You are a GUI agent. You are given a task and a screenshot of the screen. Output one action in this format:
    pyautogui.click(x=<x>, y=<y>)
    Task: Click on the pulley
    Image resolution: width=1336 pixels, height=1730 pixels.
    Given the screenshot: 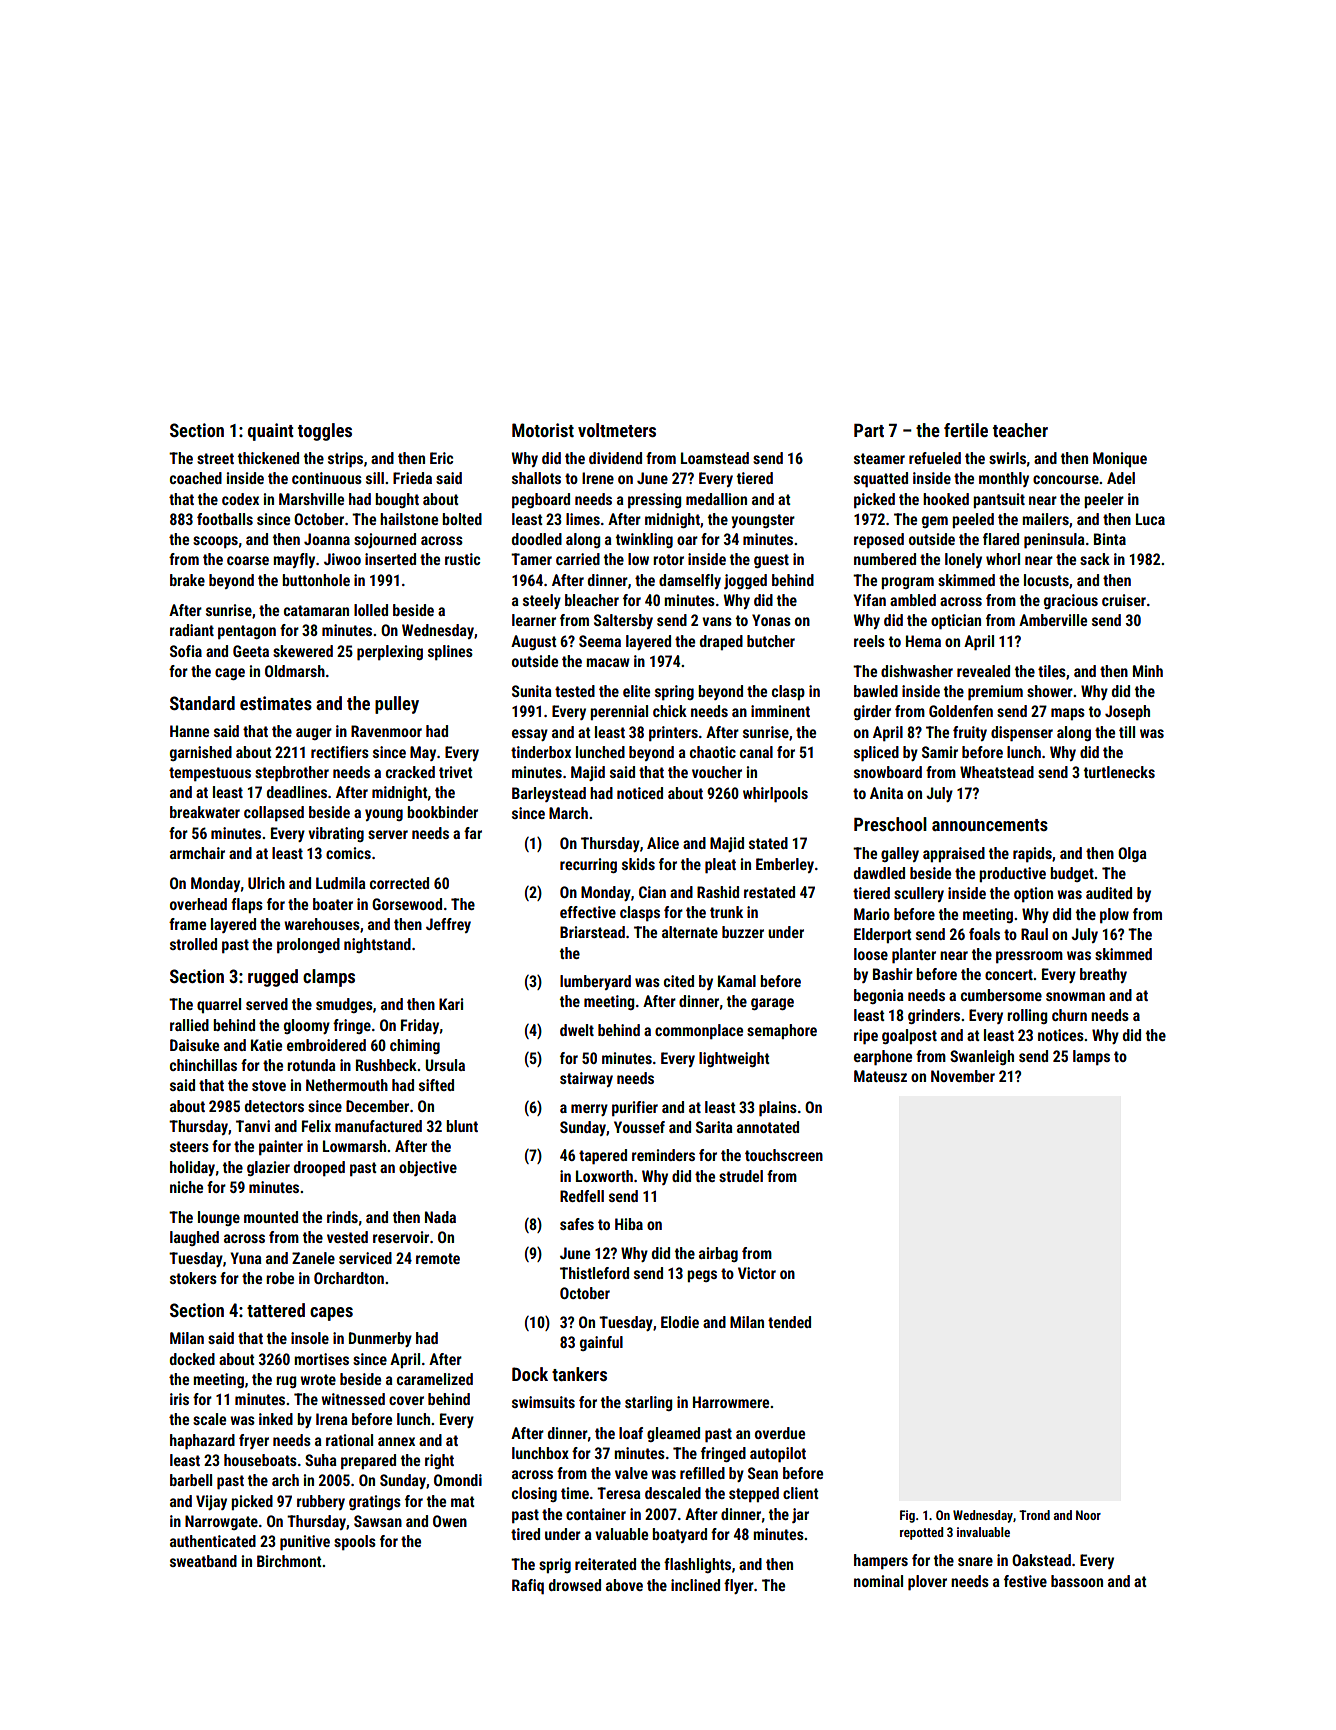 What is the action you would take?
    pyautogui.click(x=397, y=705)
